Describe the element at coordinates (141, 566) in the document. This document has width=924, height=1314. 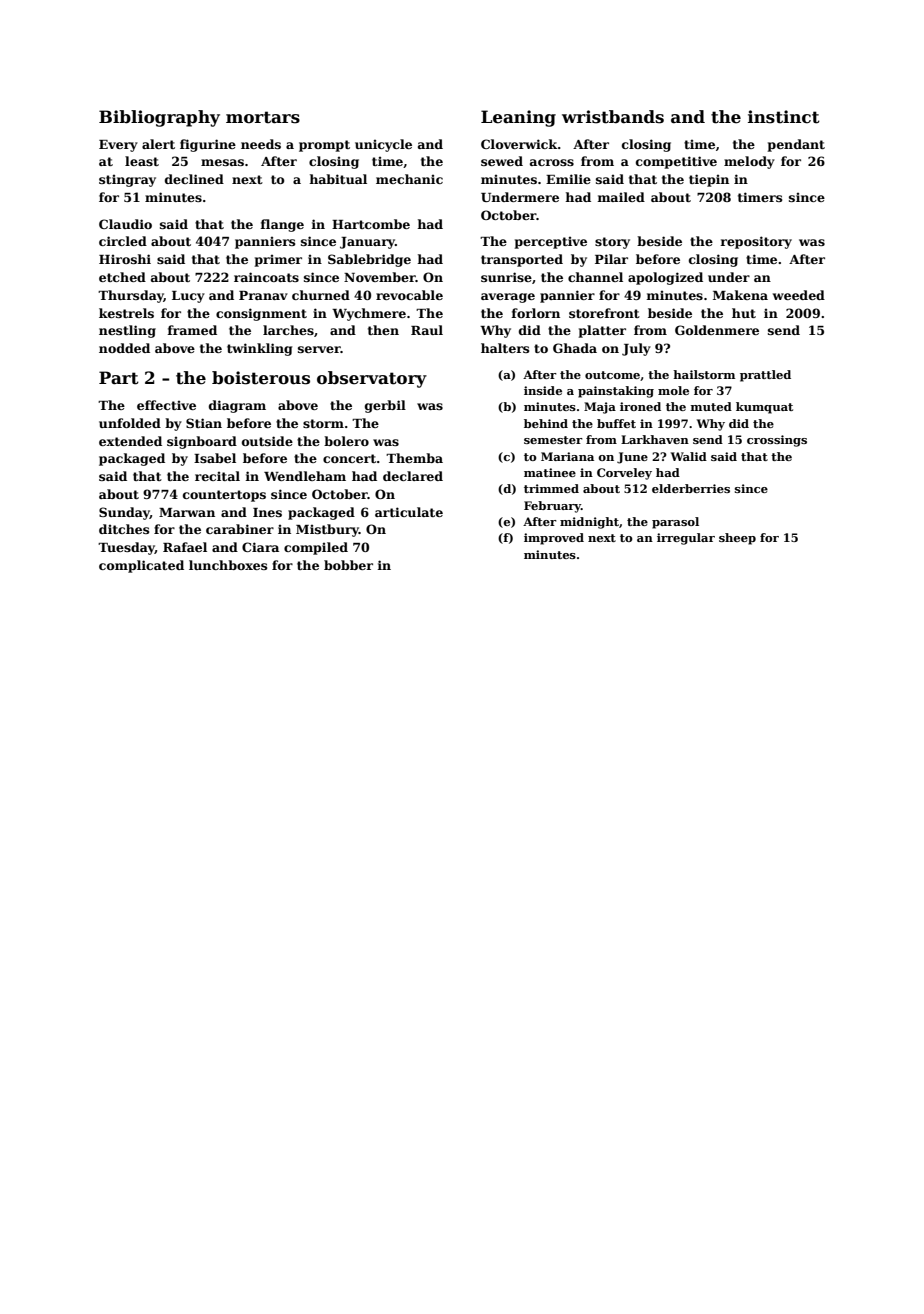
I see `complicated` at that location.
